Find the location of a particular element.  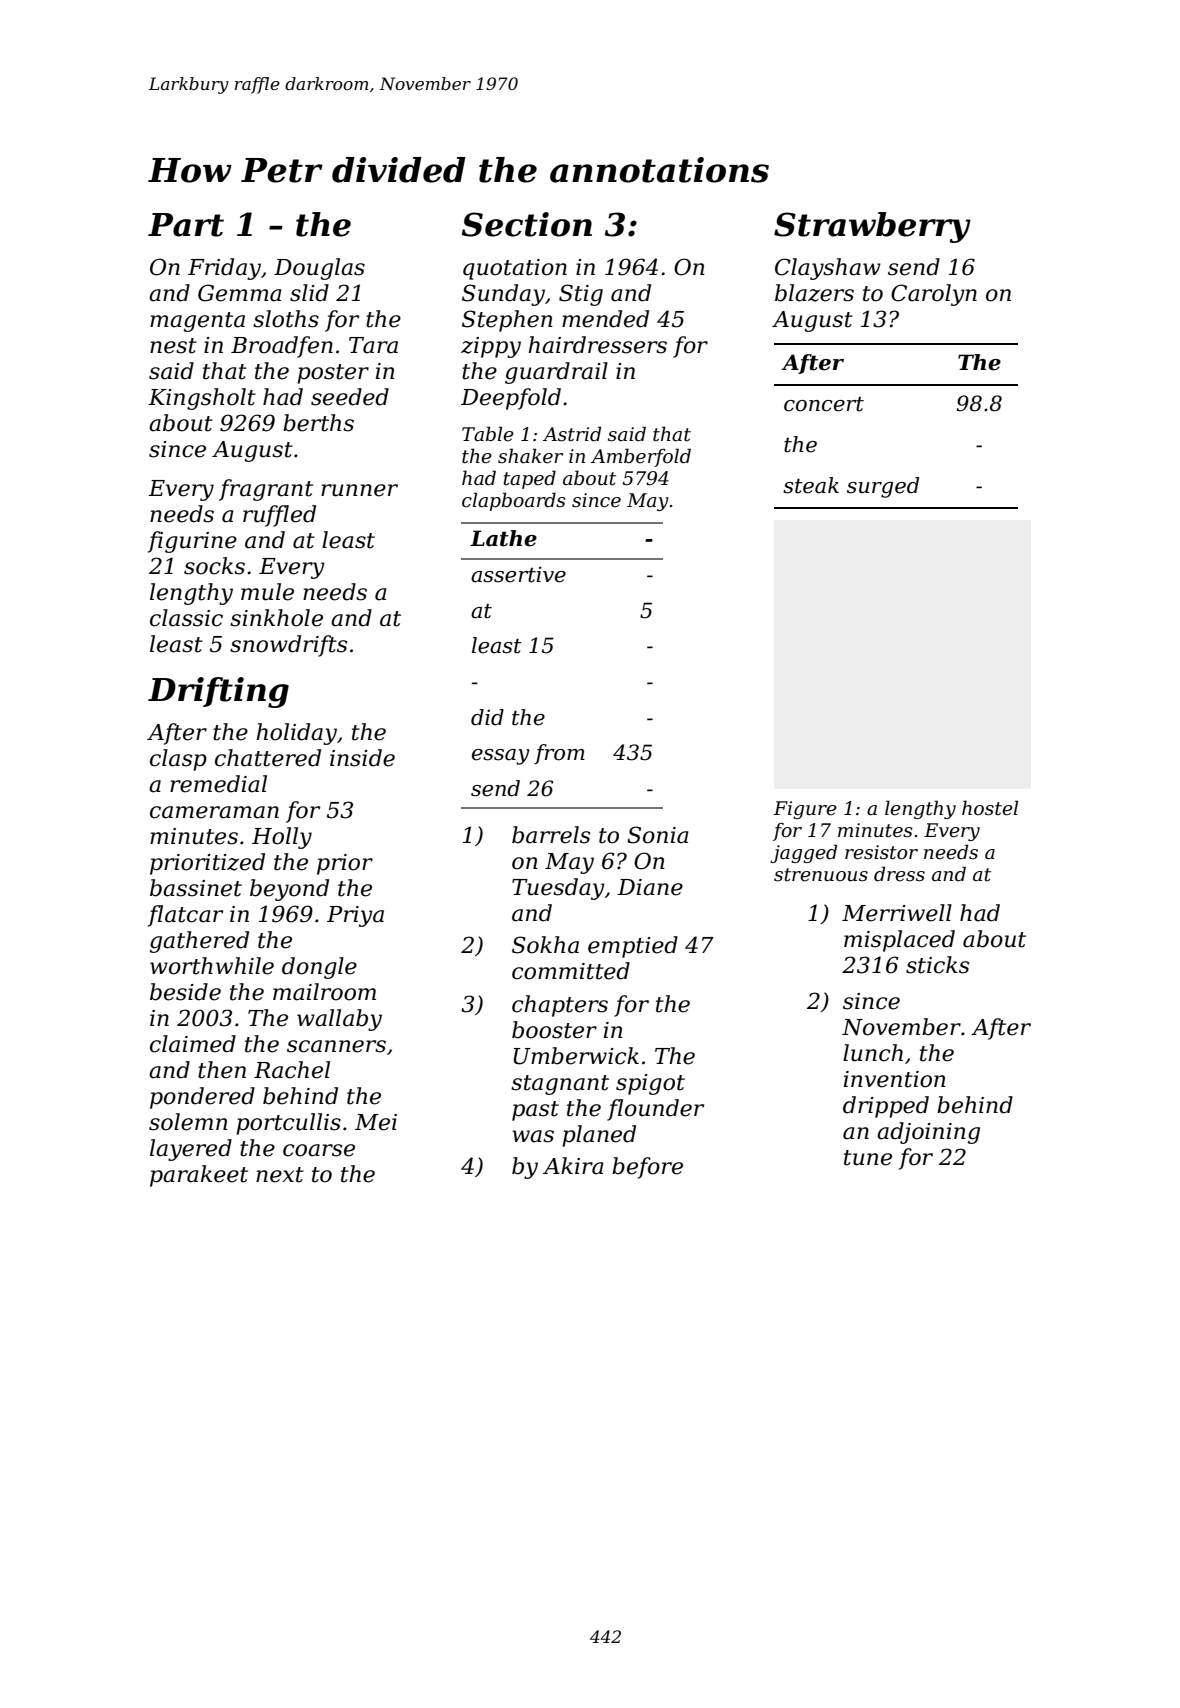

then is located at coordinates (222, 1070).
